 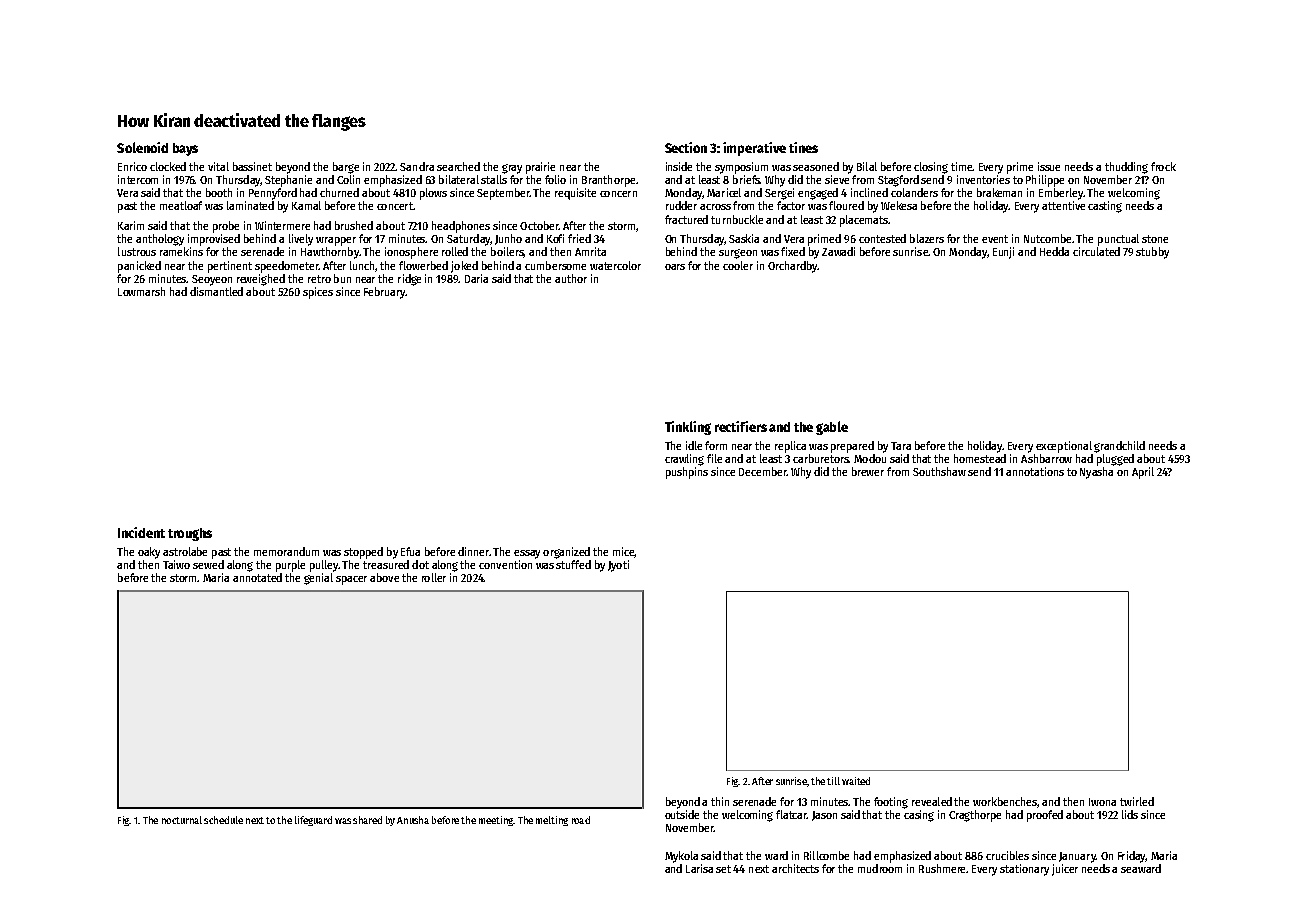 I want to click on grandchild, so click(x=1119, y=447).
